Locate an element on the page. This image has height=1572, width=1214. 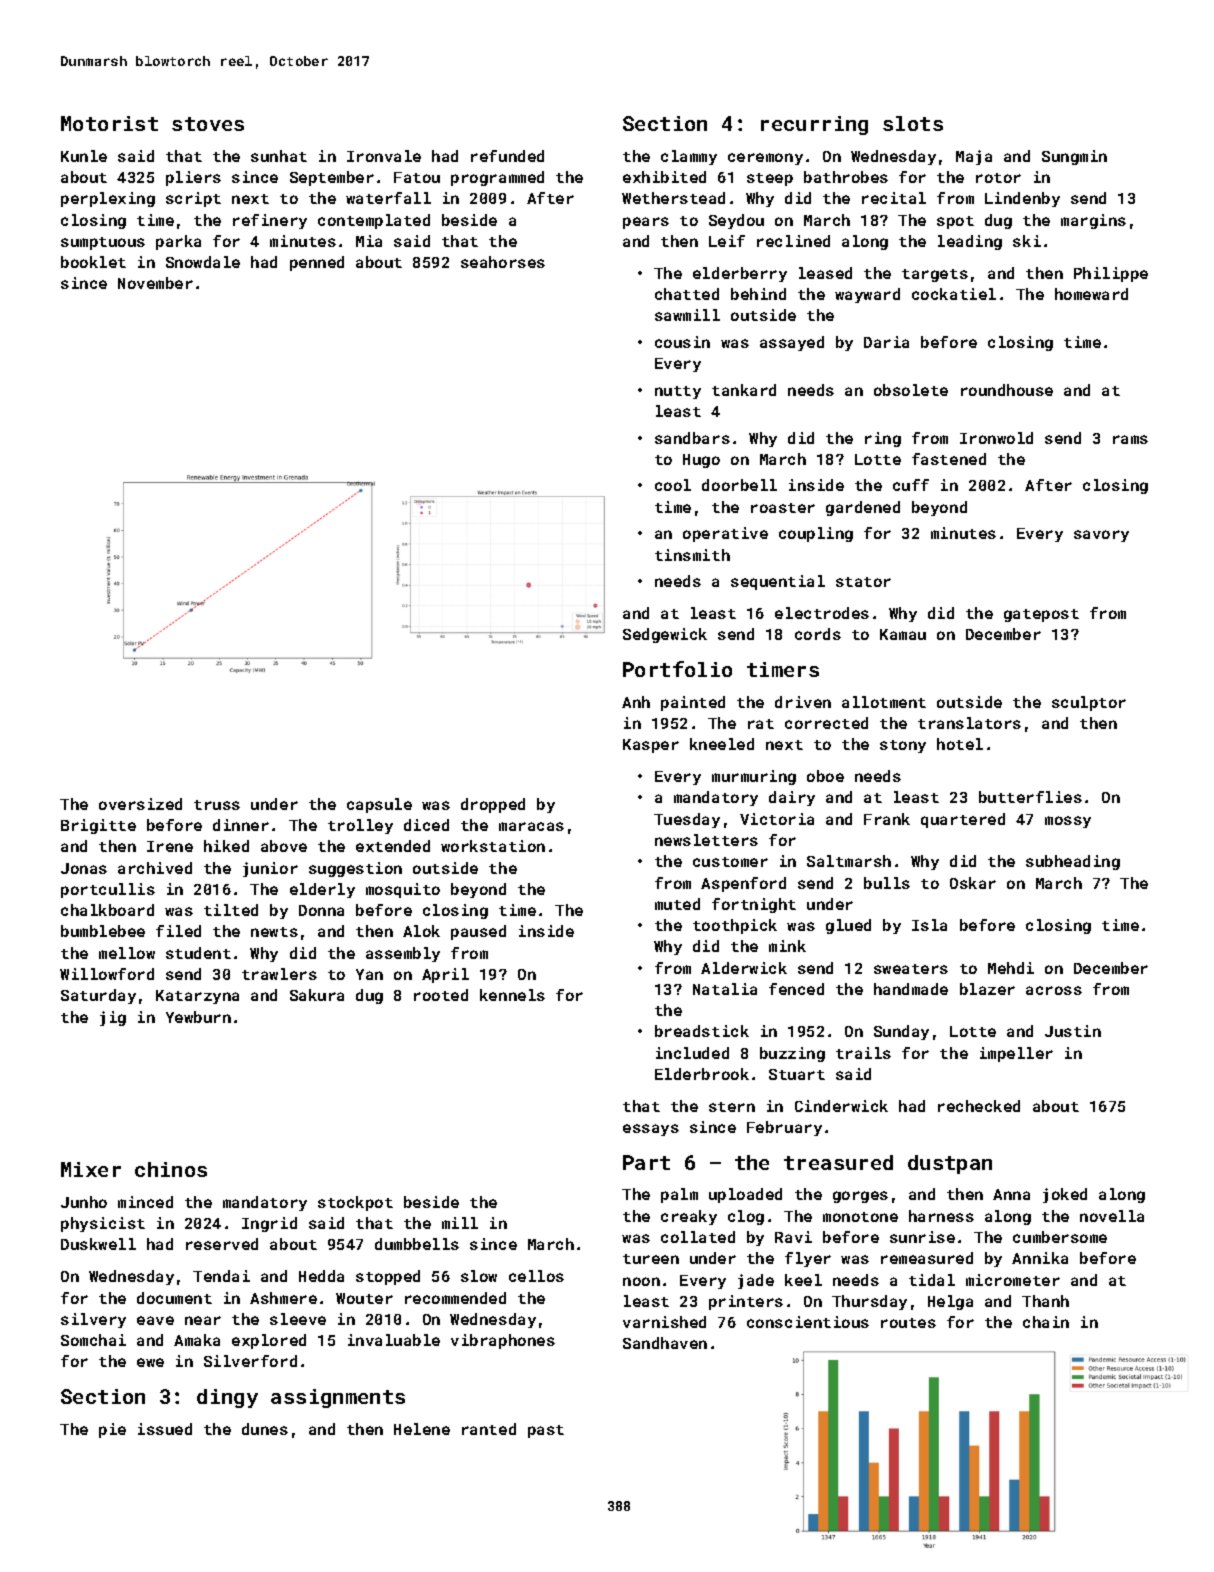
extended is located at coordinates (393, 846).
